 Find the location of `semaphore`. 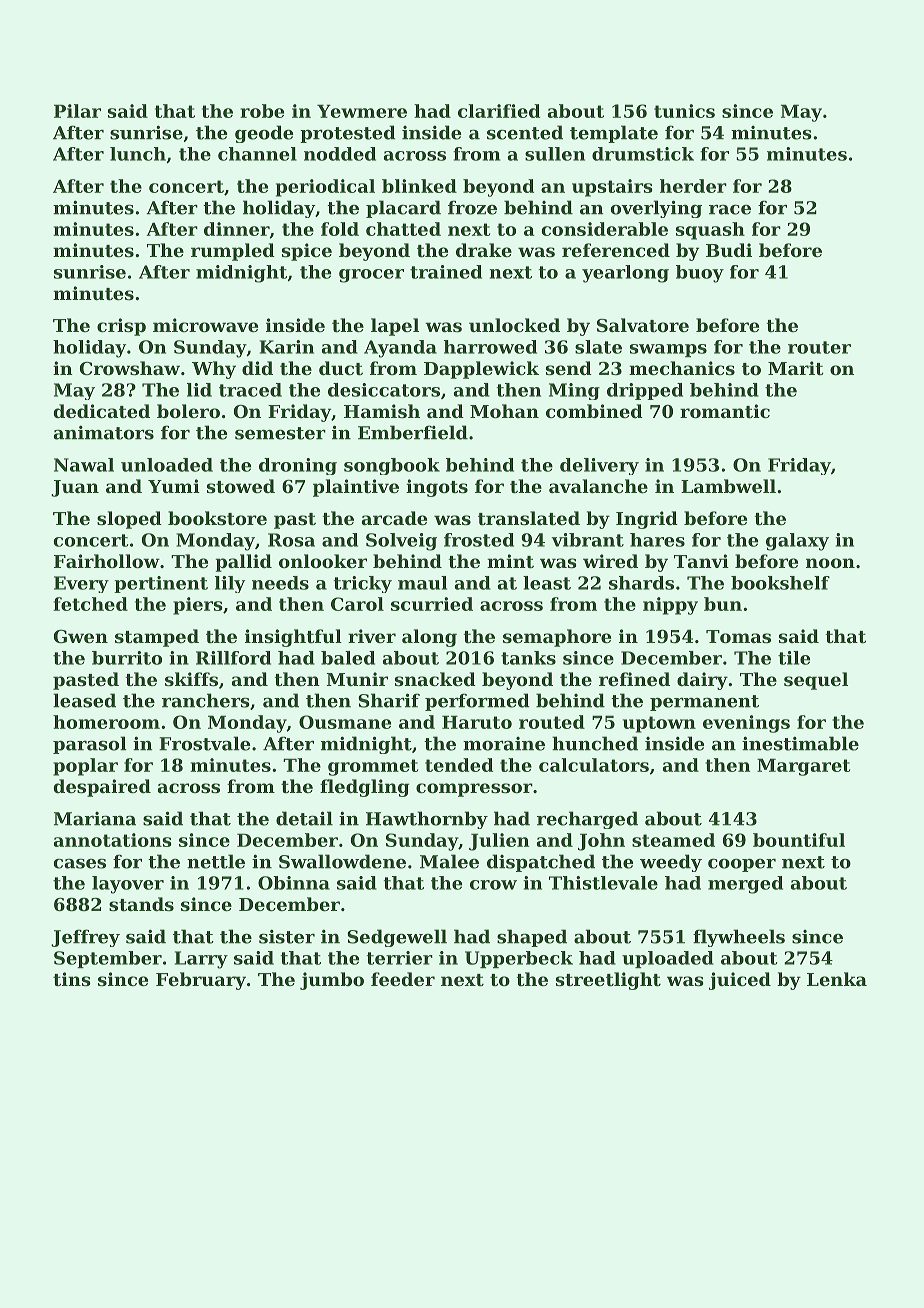

semaphore is located at coordinates (557, 638).
